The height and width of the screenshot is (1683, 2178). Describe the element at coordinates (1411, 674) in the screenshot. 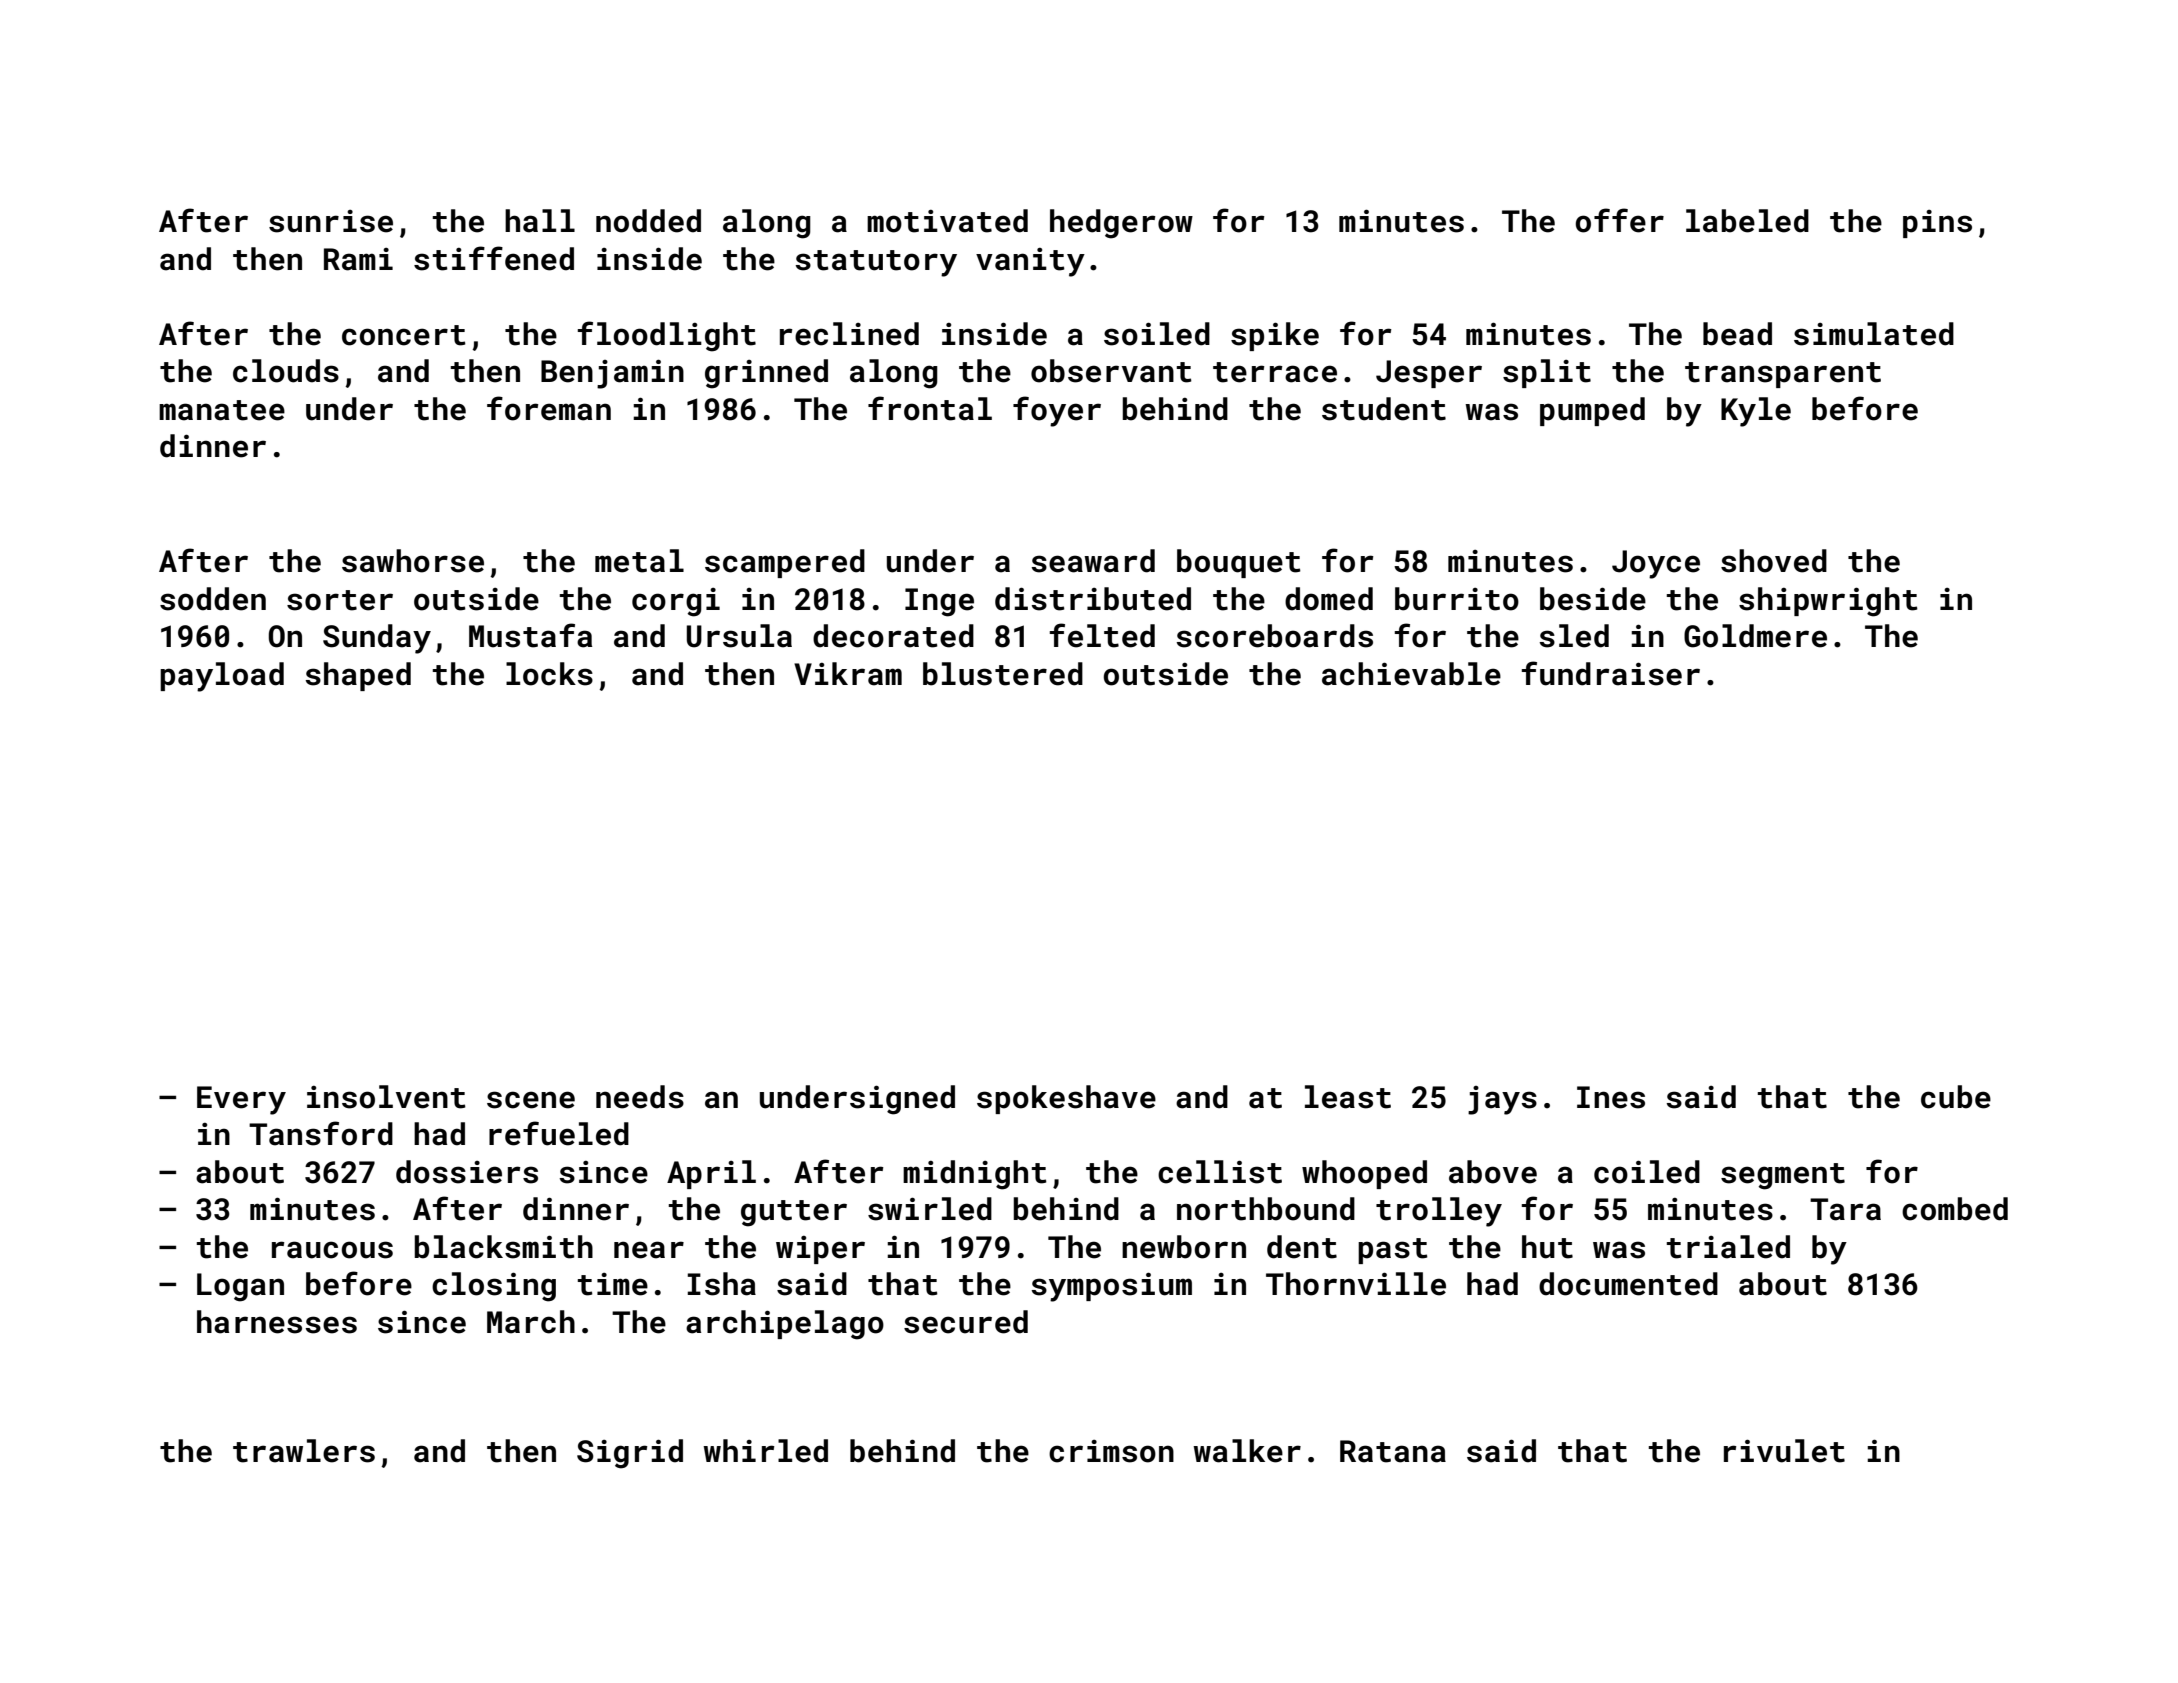

I see `achievable` at that location.
